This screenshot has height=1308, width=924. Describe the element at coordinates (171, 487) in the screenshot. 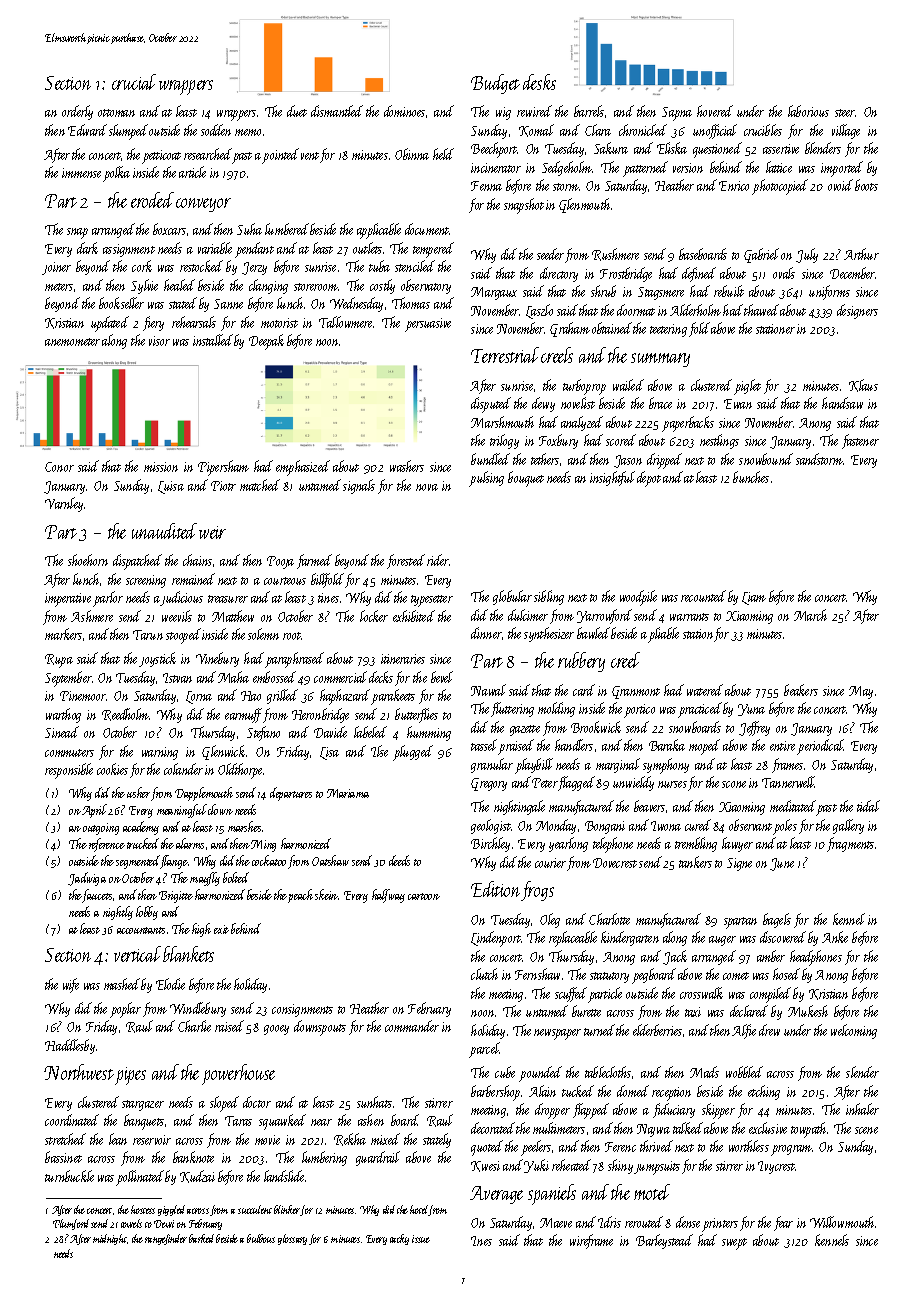

I see `Luisa` at that location.
